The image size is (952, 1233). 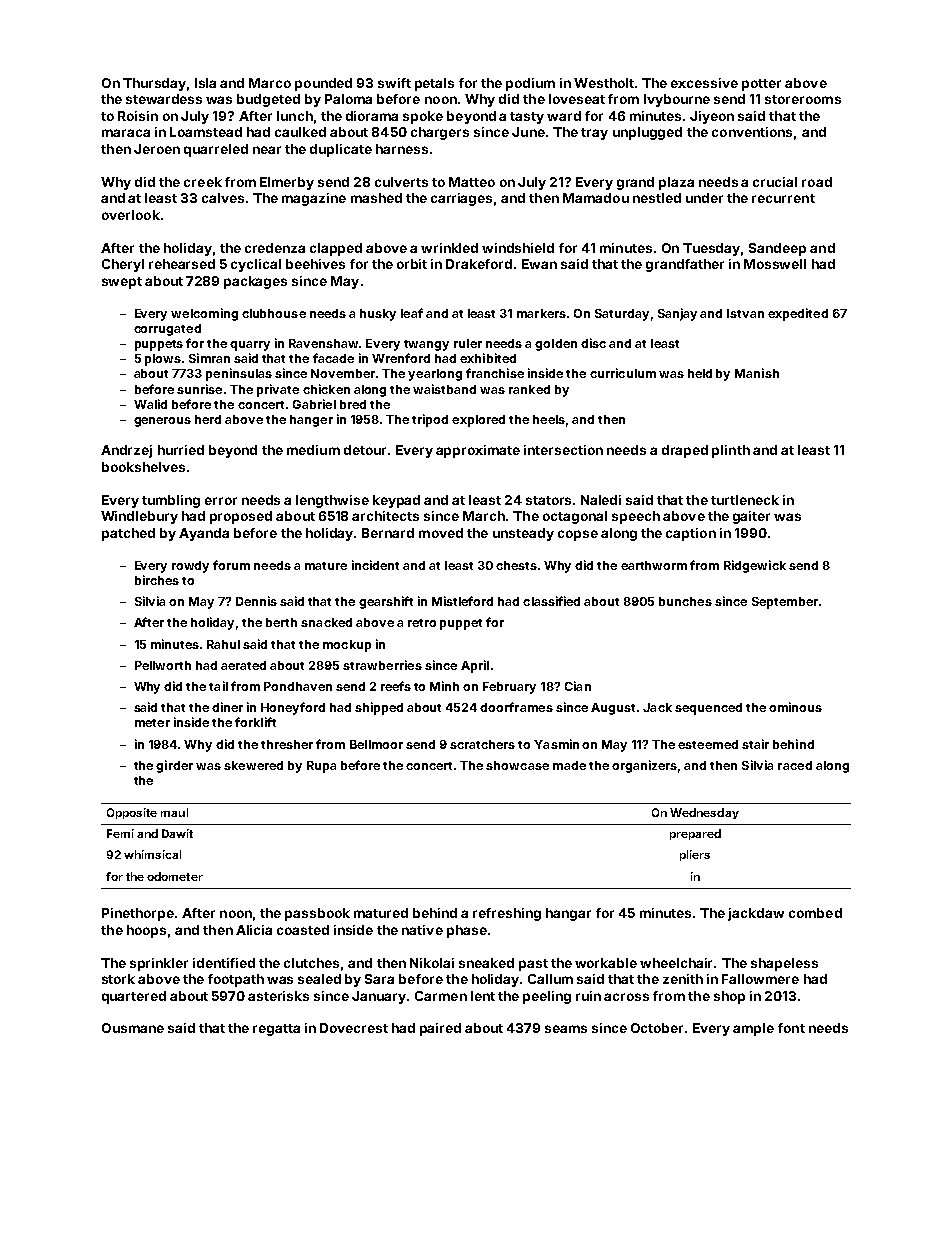 What do you see at coordinates (795, 707) in the screenshot?
I see `ominous` at bounding box center [795, 707].
